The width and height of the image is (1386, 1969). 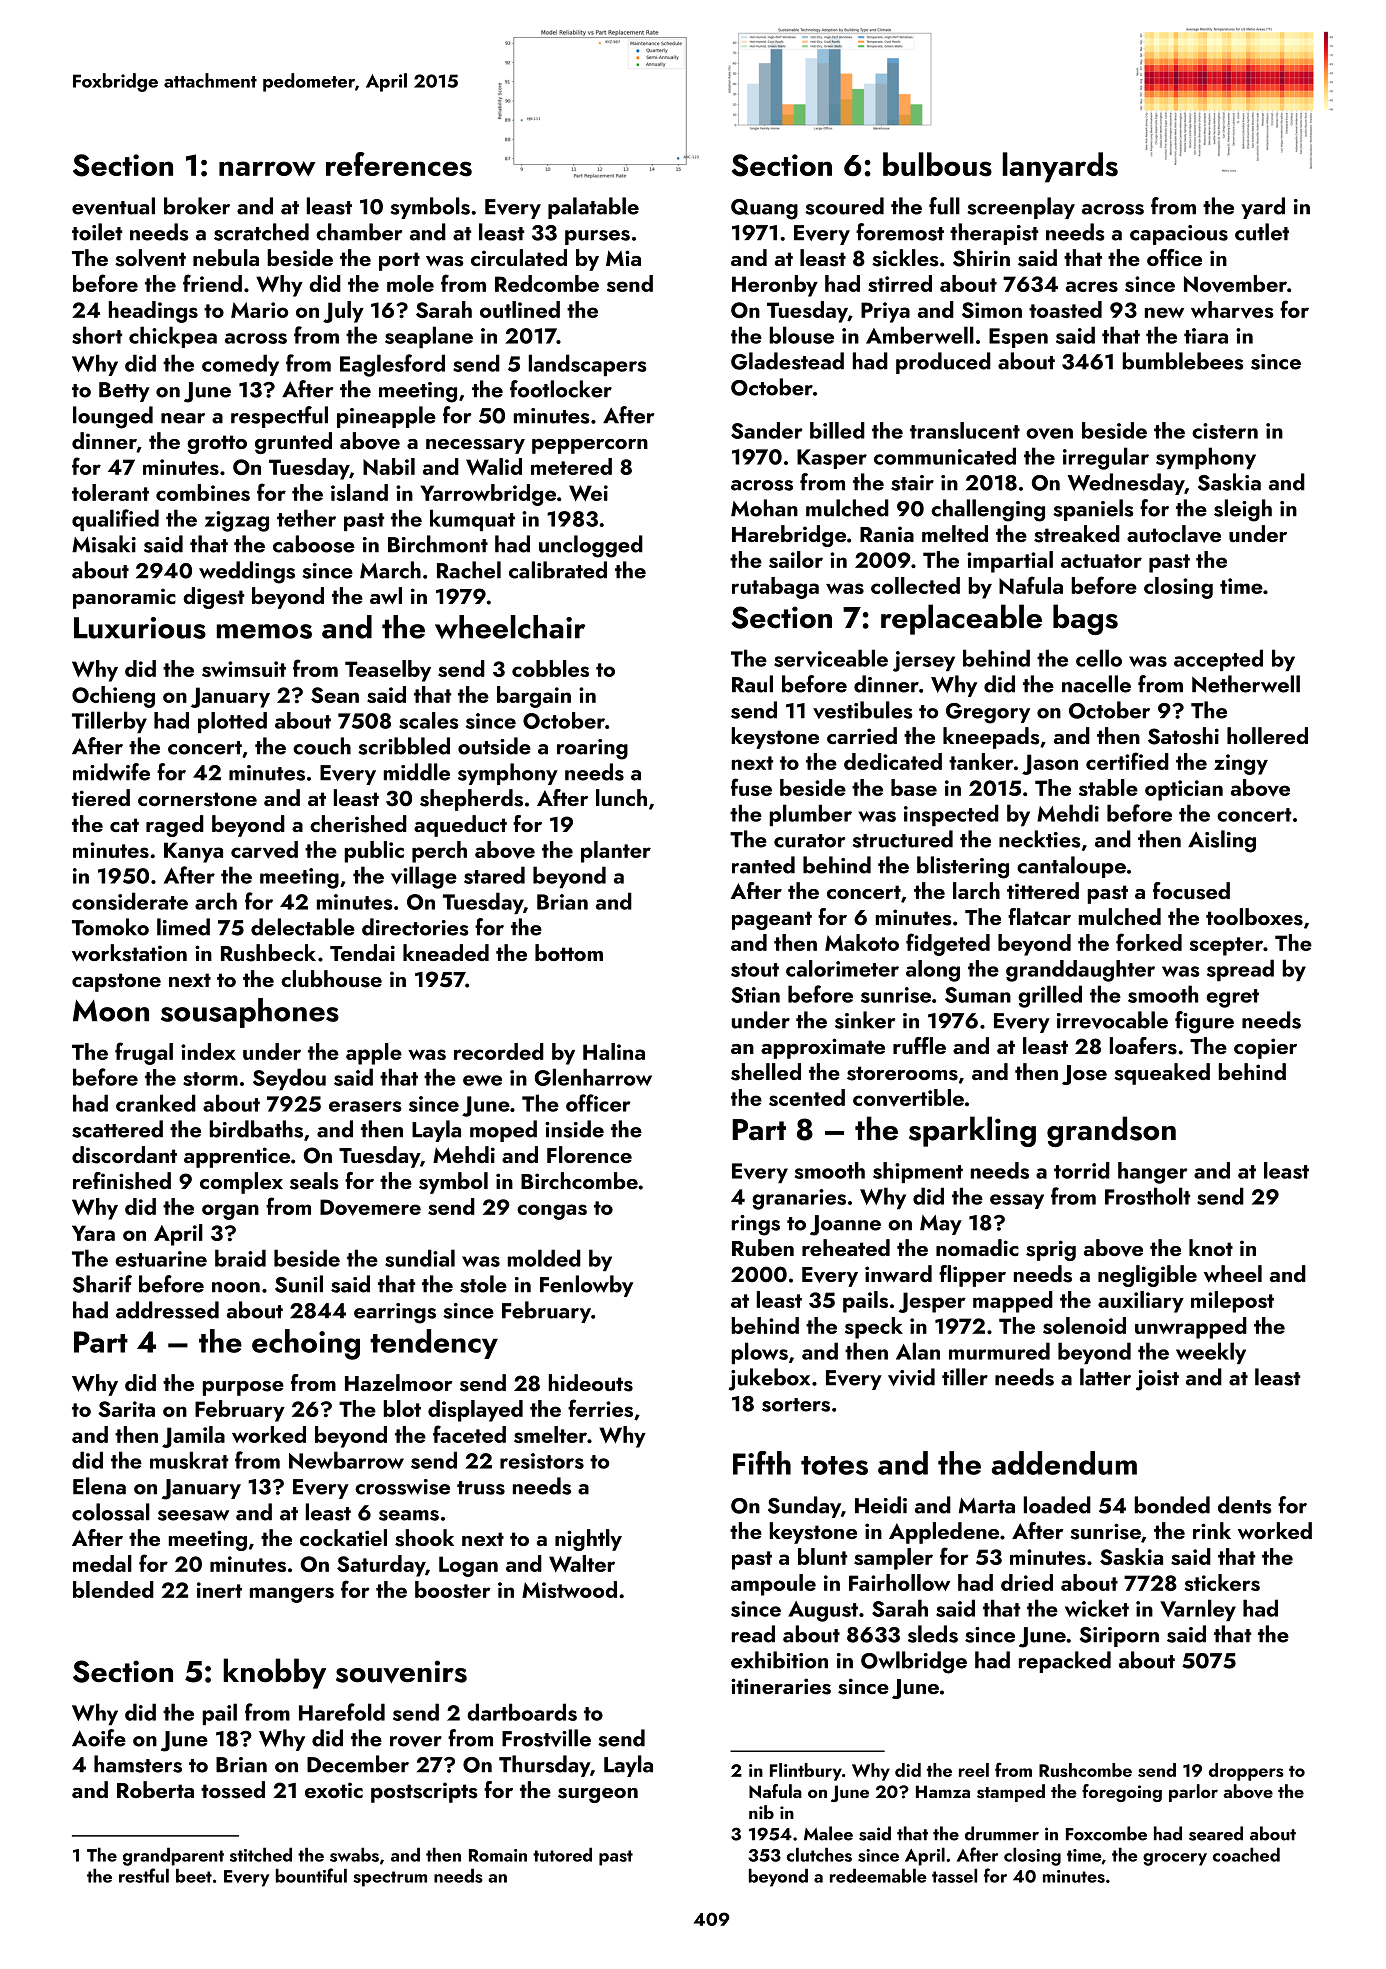 What do you see at coordinates (550, 668) in the image?
I see `cobbles` at bounding box center [550, 668].
